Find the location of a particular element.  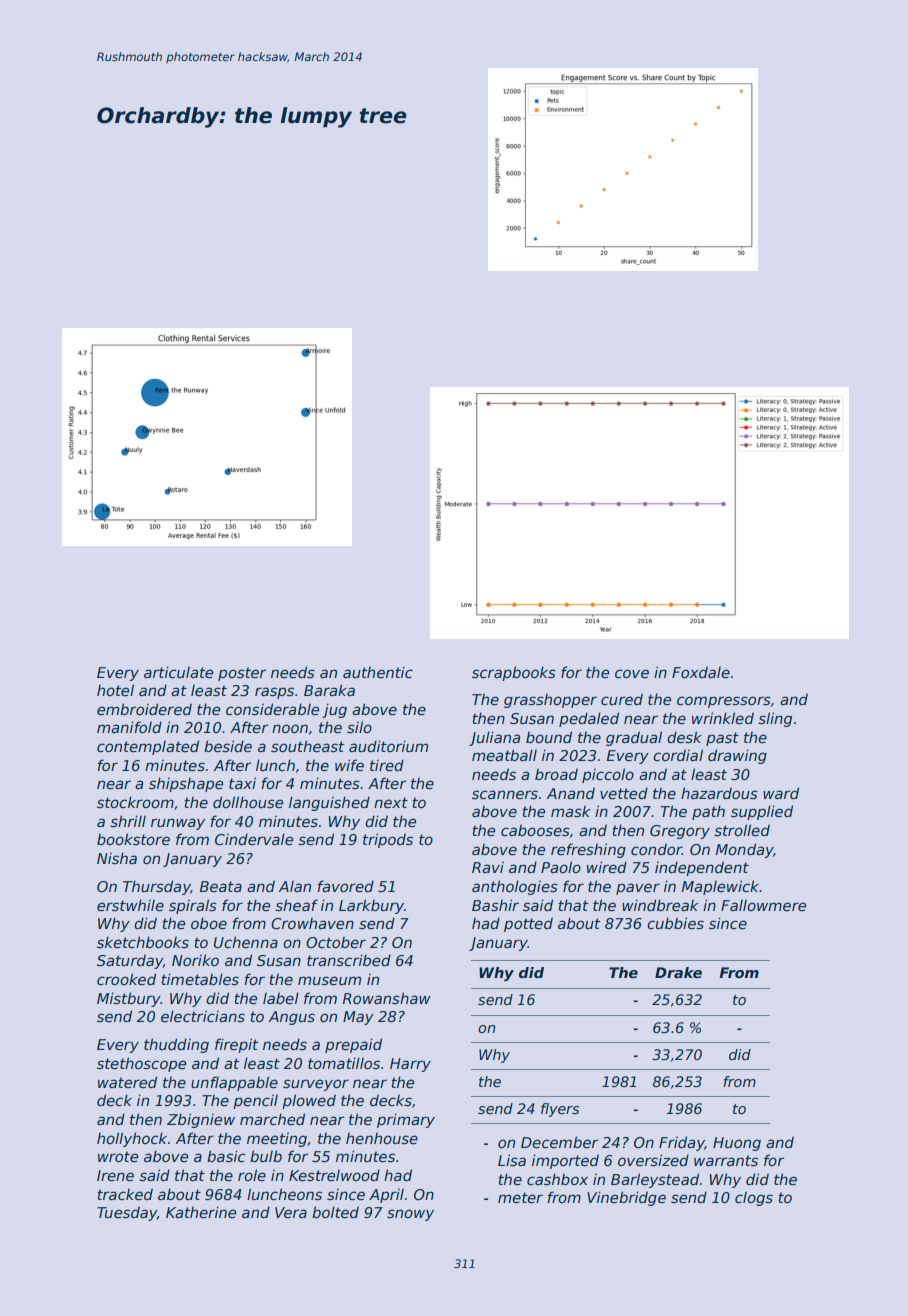

role is located at coordinates (252, 1175).
